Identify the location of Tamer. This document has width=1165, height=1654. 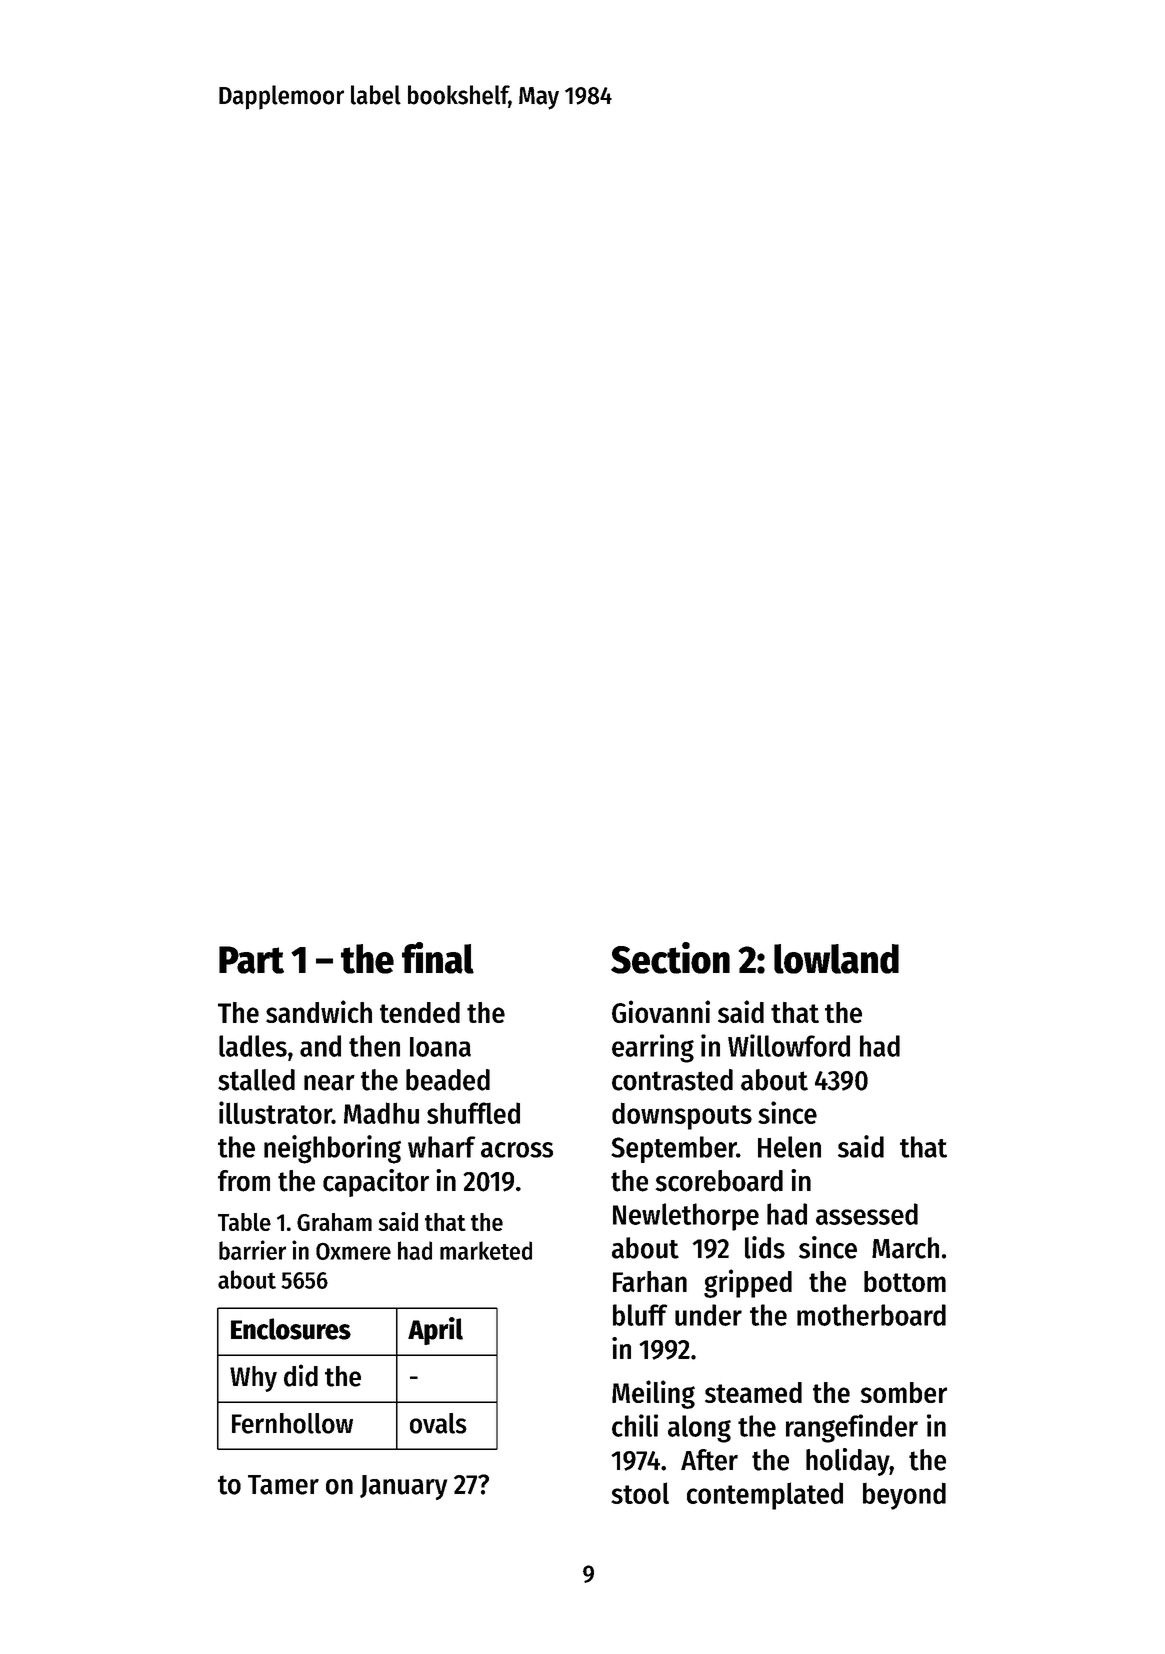
(283, 1485).
